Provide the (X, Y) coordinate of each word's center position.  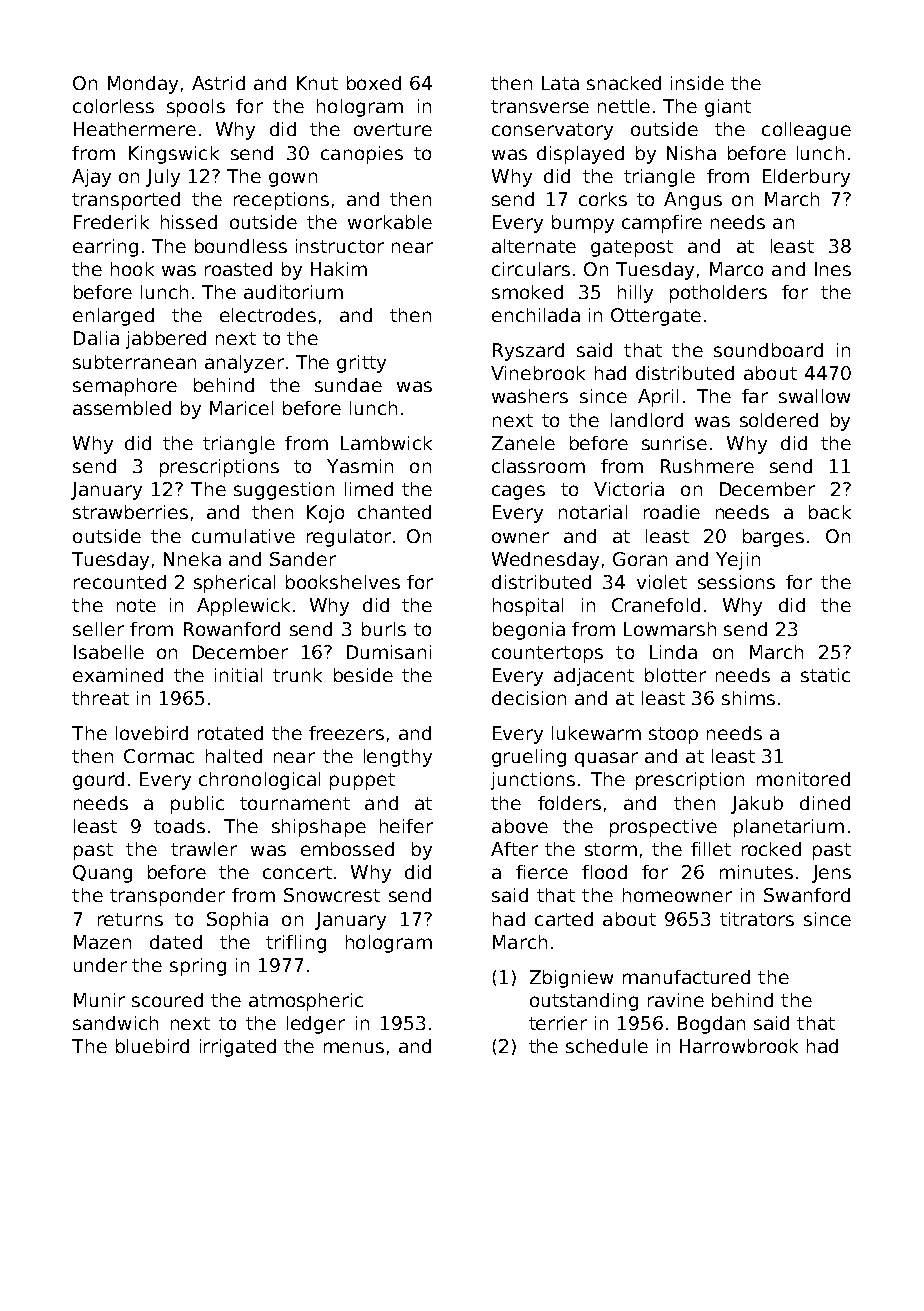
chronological (259, 781)
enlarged (113, 317)
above (520, 826)
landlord (647, 420)
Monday (143, 85)
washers (530, 396)
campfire (662, 224)
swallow (814, 396)
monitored (803, 779)
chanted (394, 512)
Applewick (243, 607)
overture (393, 129)
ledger (316, 1025)
